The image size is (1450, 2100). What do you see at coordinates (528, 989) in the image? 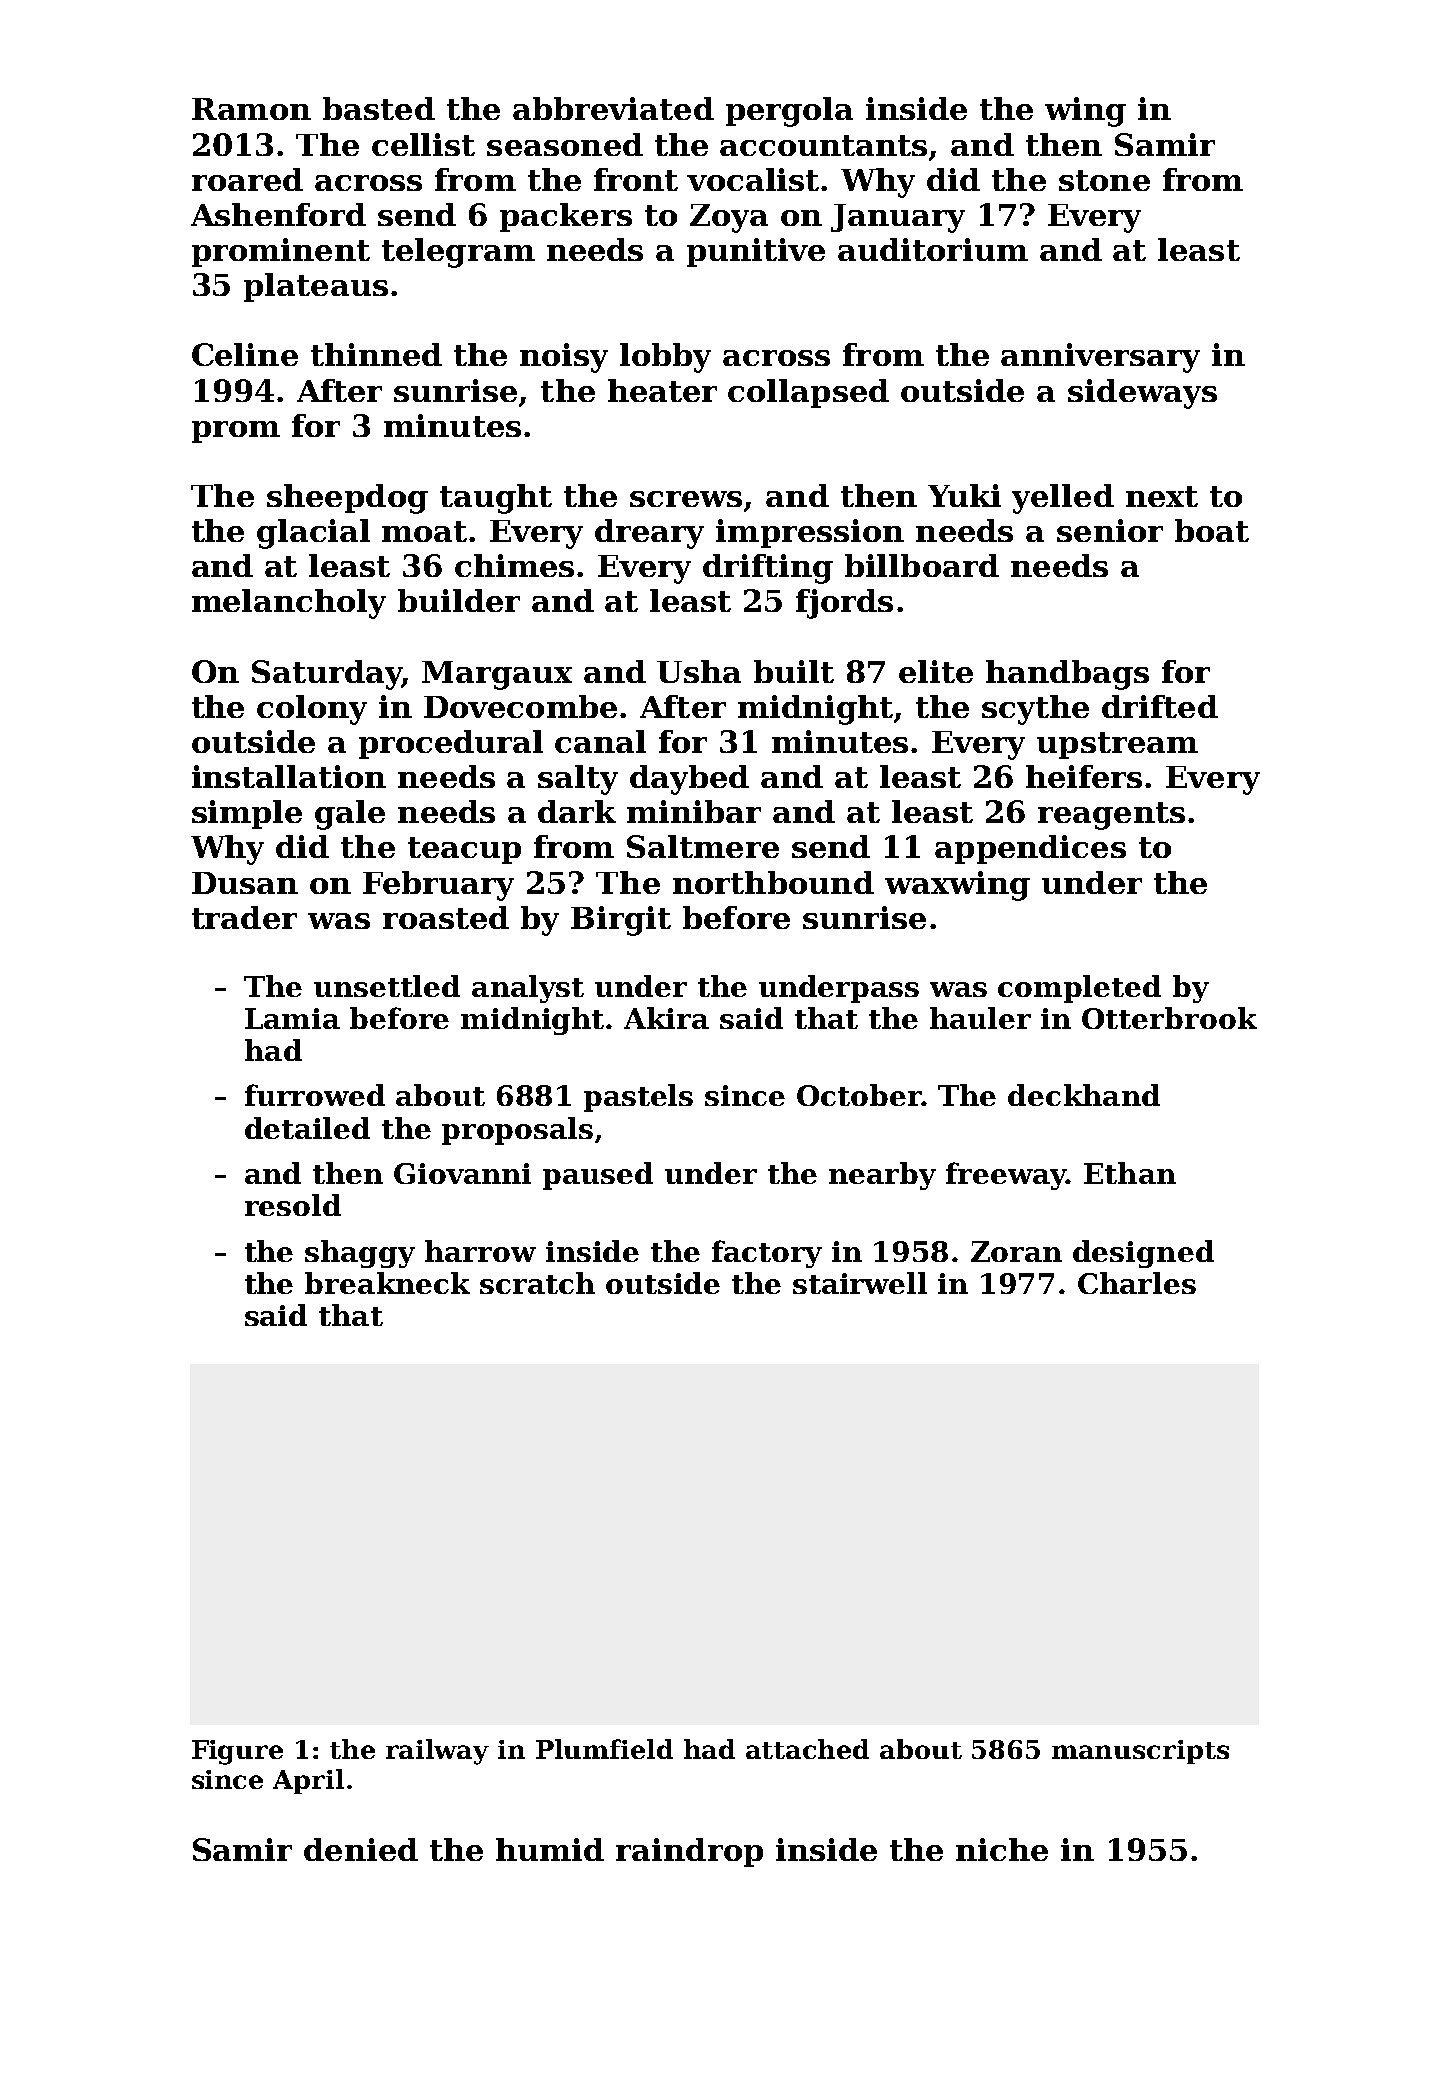
I see `analyst` at bounding box center [528, 989].
